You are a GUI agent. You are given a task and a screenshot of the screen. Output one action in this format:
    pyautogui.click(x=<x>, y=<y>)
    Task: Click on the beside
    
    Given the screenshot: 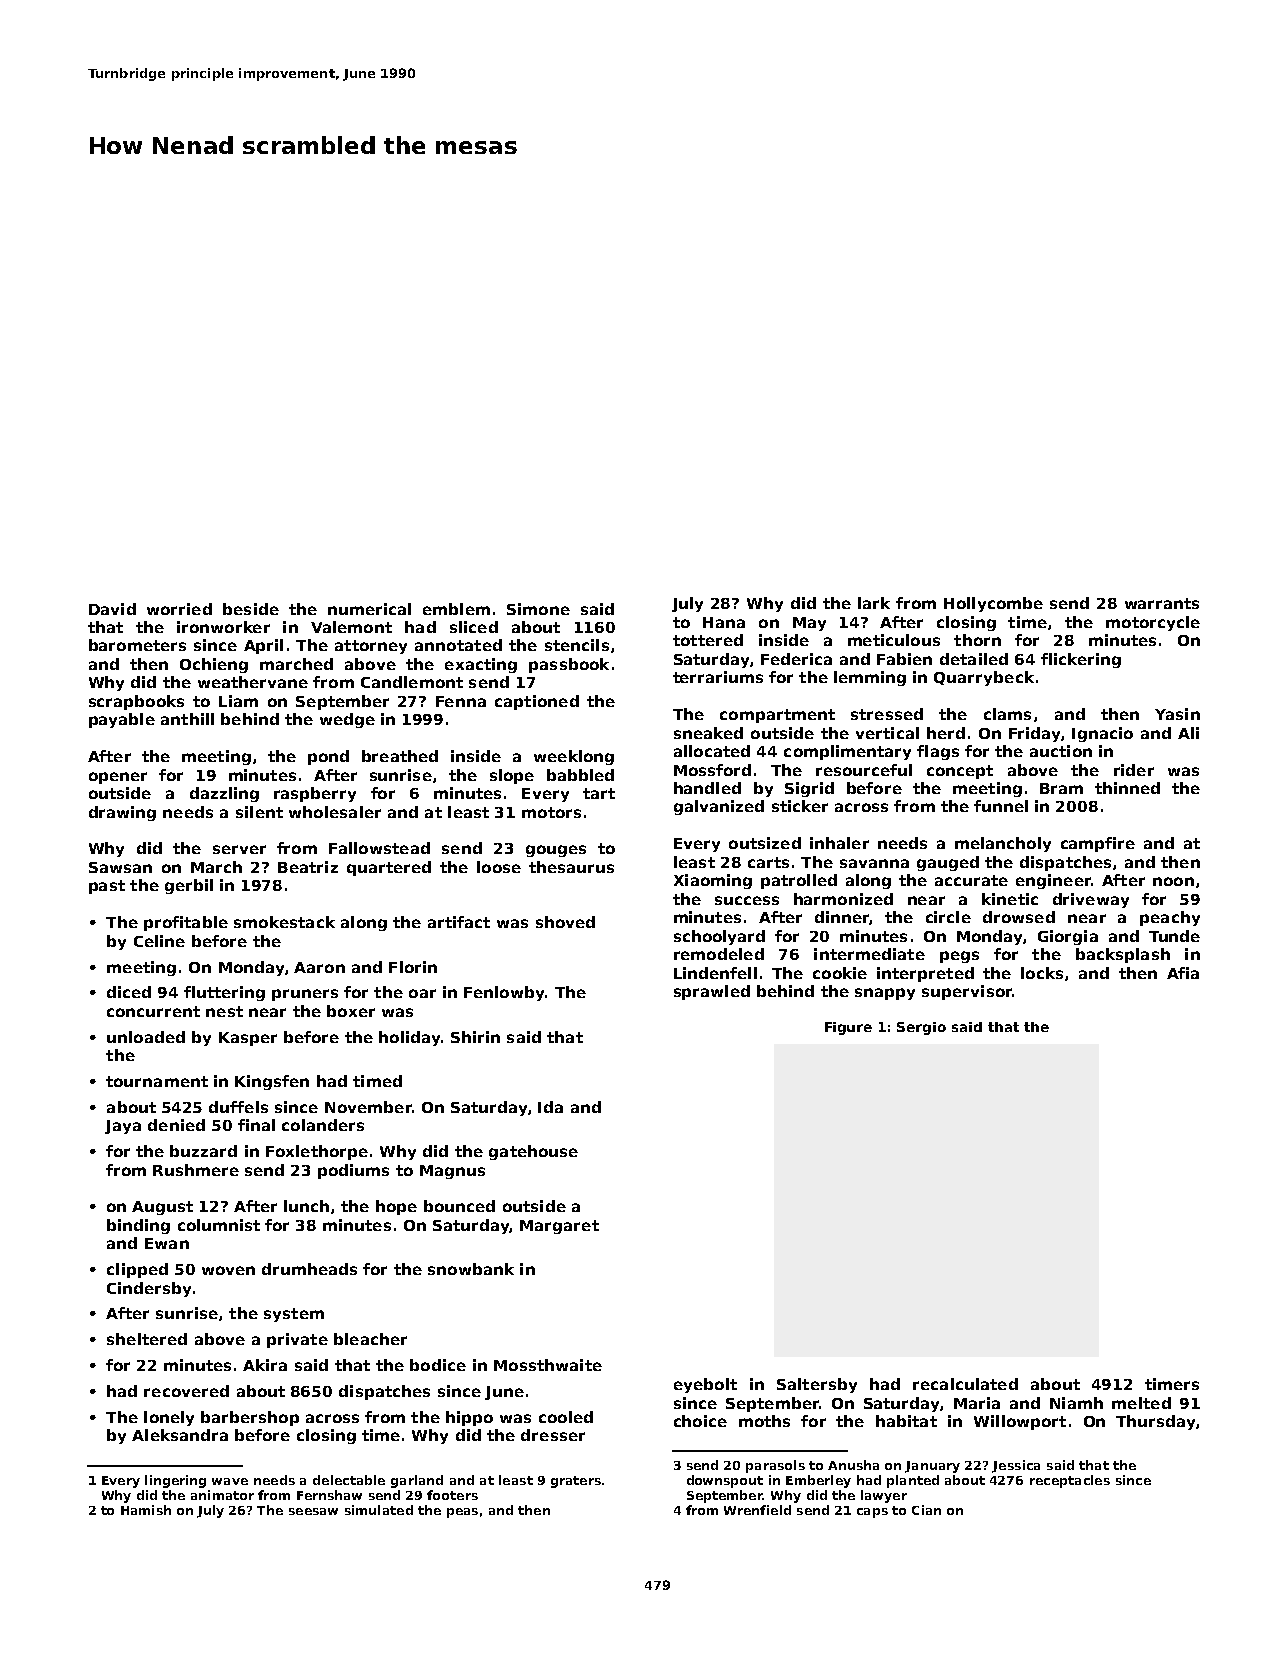 What is the action you would take?
    pyautogui.click(x=251, y=609)
